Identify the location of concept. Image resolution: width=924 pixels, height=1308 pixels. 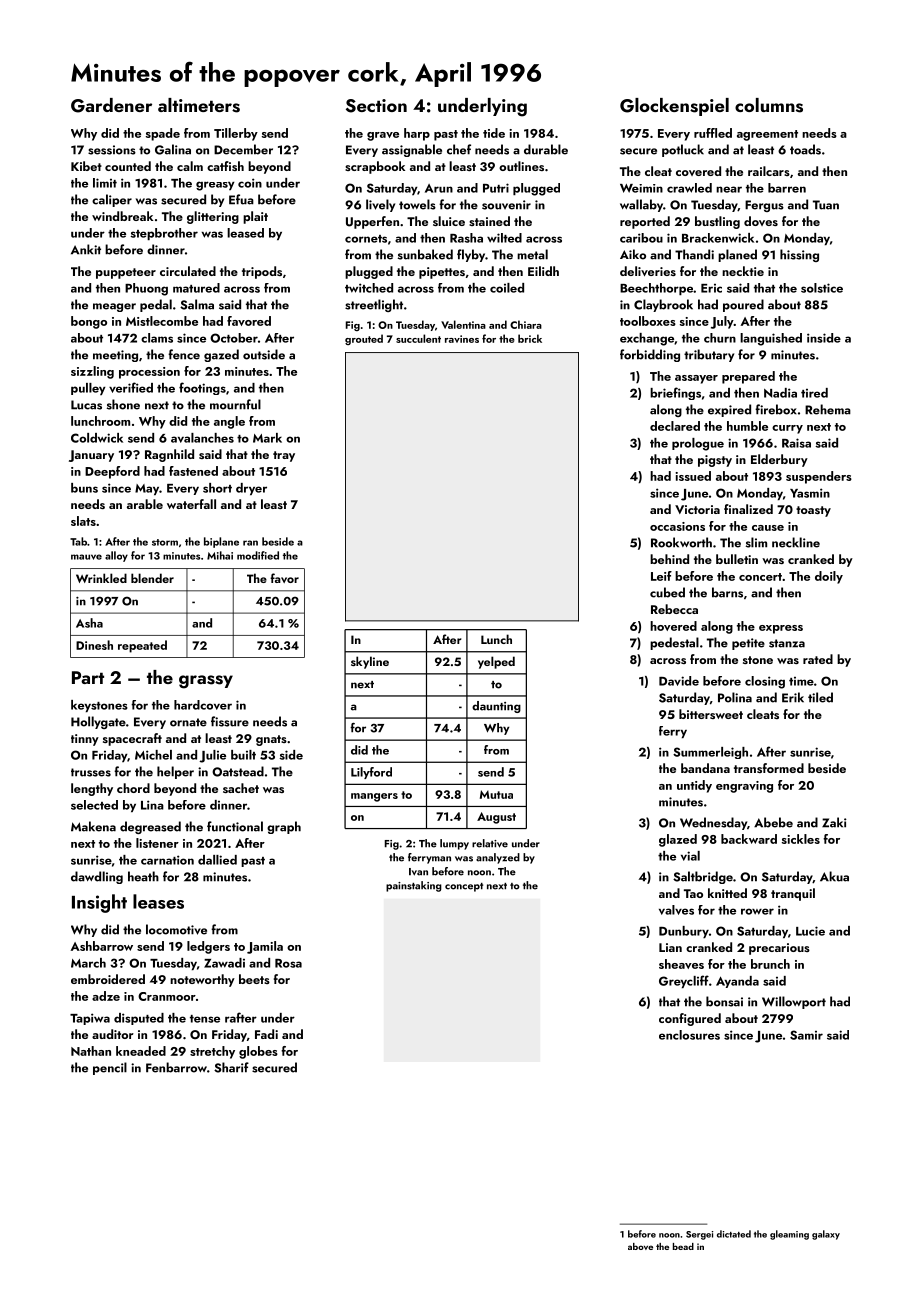
(464, 887).
